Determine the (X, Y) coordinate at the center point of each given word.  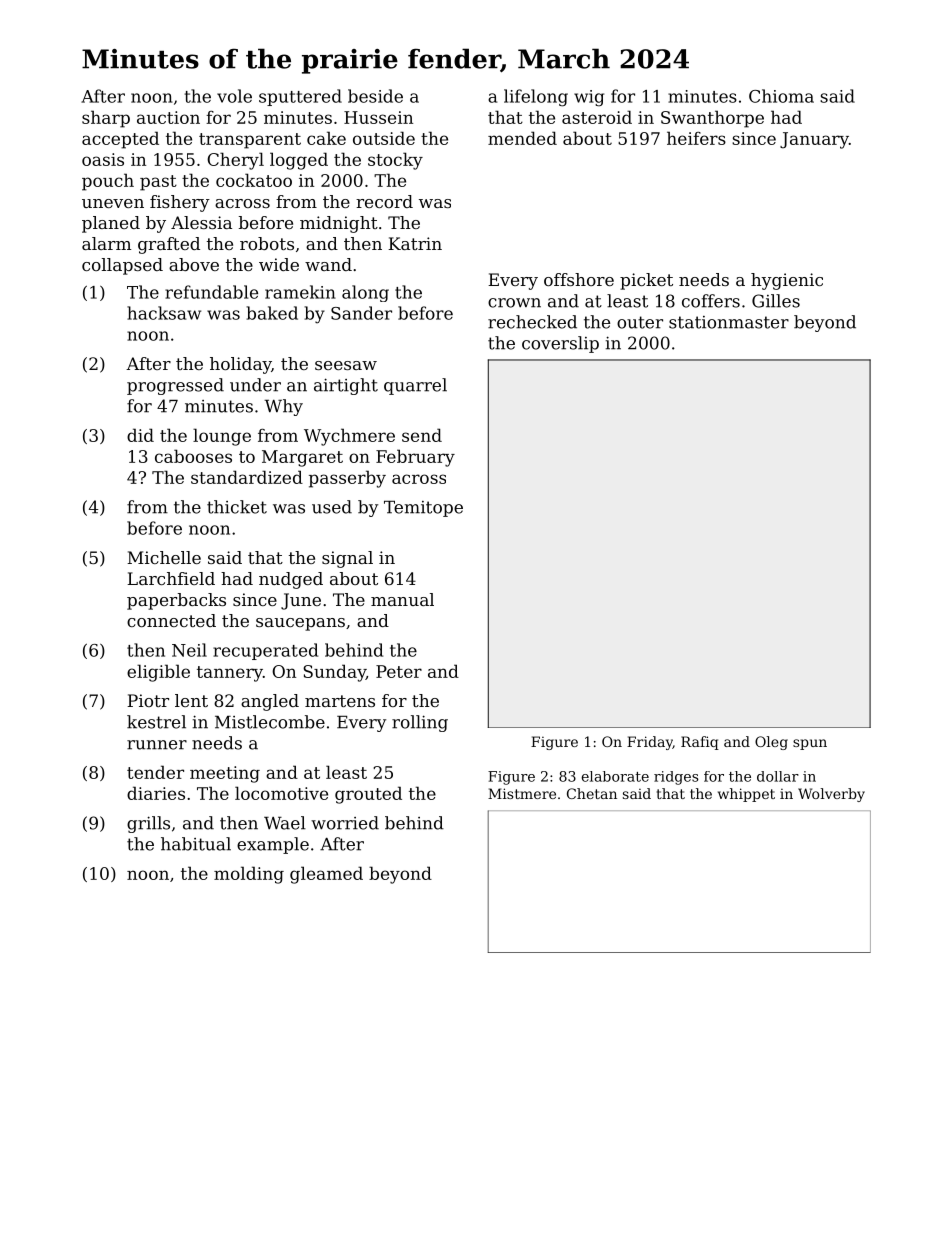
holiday (240, 365)
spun (810, 744)
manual (402, 599)
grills (148, 824)
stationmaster (729, 322)
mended (522, 138)
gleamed (326, 875)
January (814, 140)
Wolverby (831, 795)
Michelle (164, 557)
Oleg (771, 743)
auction (168, 117)
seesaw (346, 365)
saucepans (300, 624)
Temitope (423, 509)
